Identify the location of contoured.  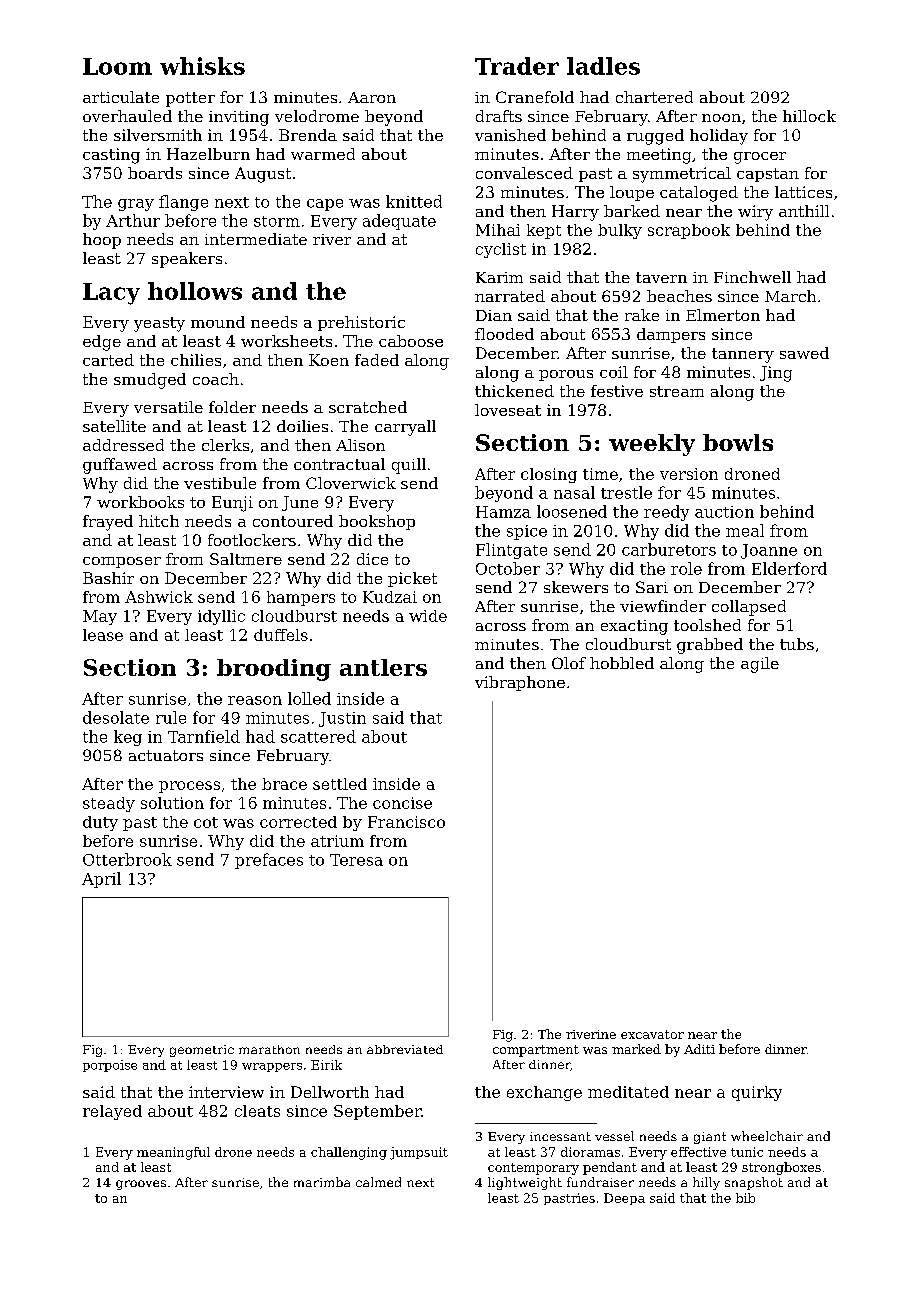
(293, 521).
